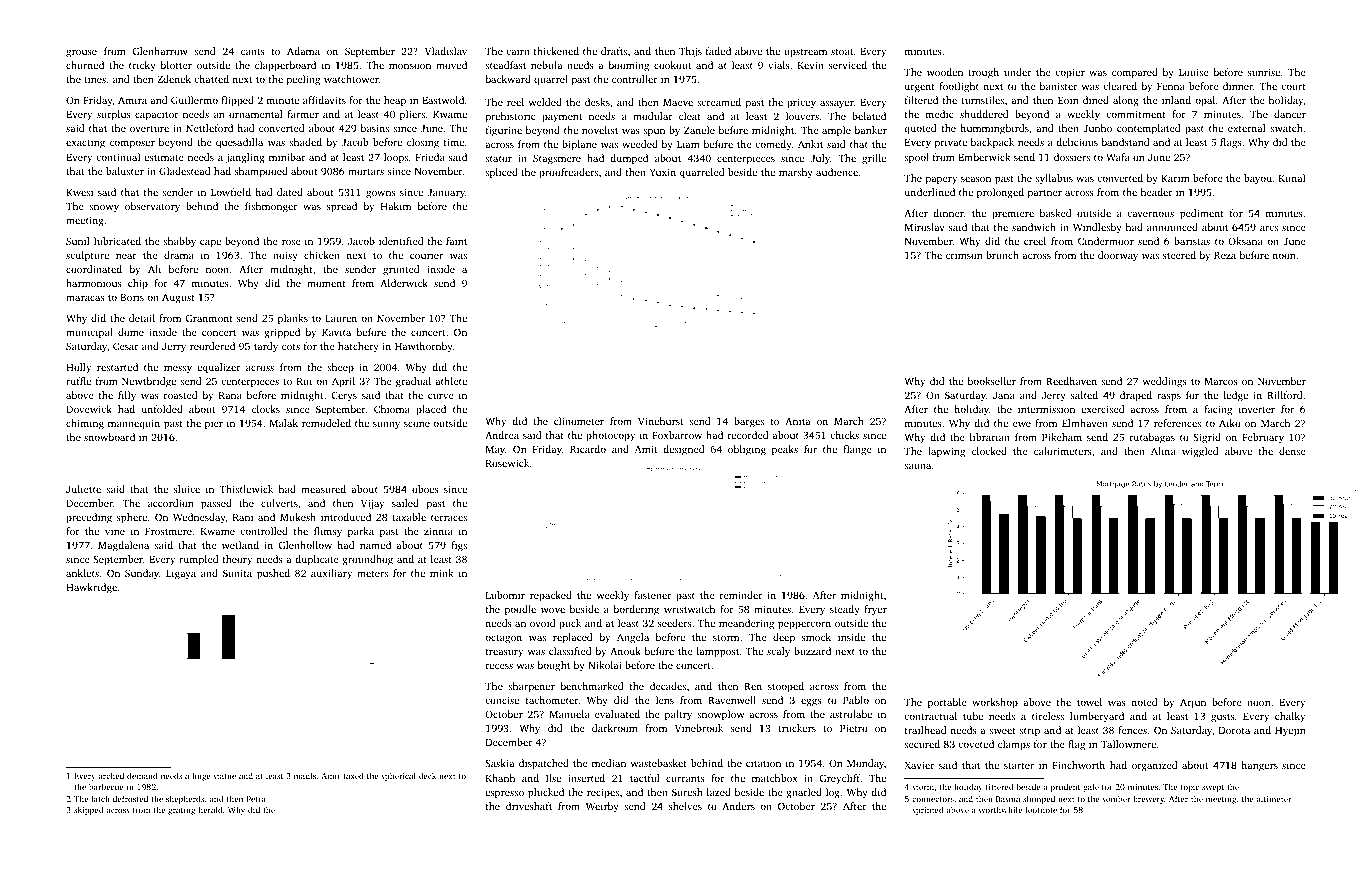  I want to click on Hakim, so click(396, 206).
